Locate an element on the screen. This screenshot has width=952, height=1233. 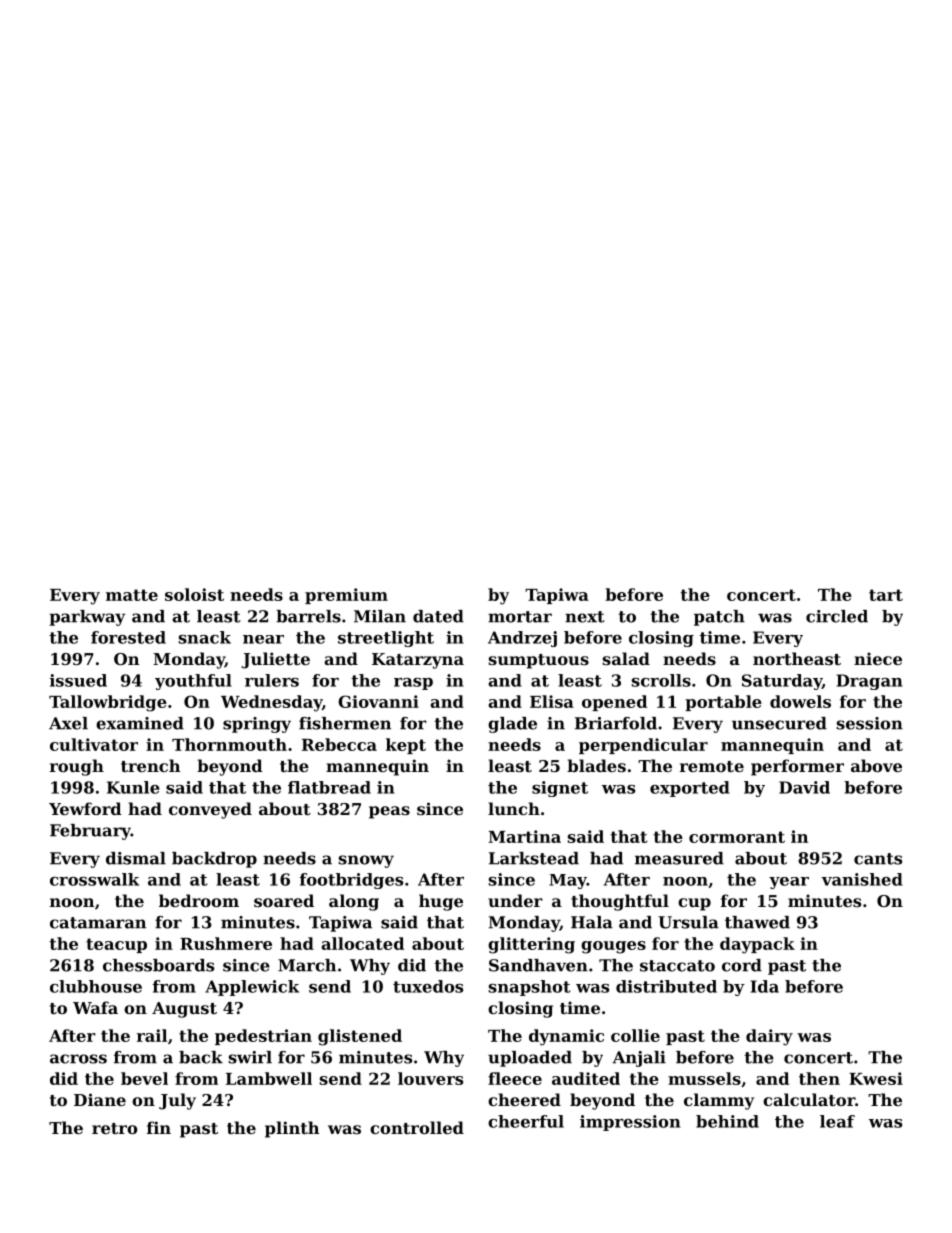
rough is located at coordinates (77, 767).
